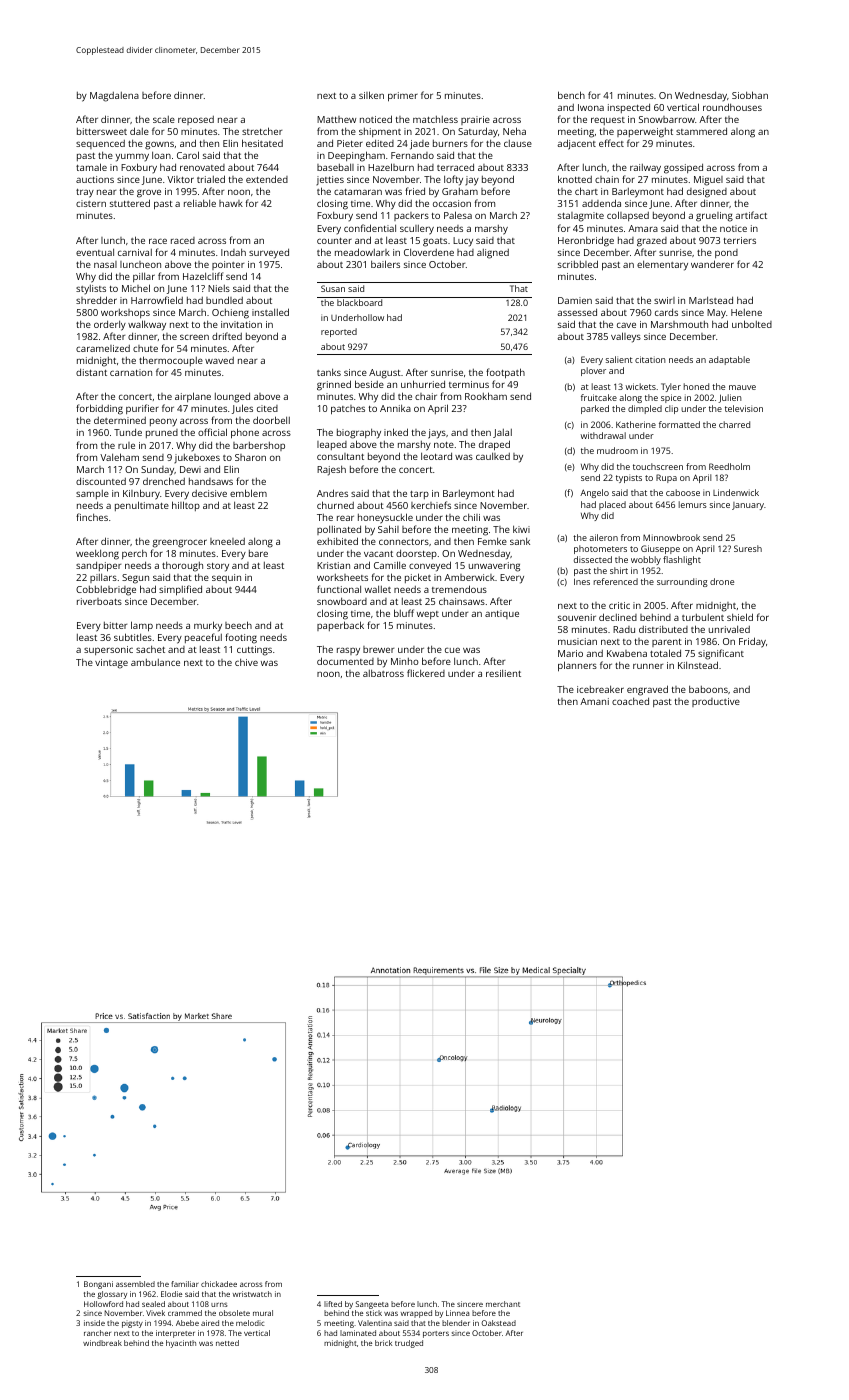  What do you see at coordinates (391, 167) in the image?
I see `Hazelburn` at bounding box center [391, 167].
